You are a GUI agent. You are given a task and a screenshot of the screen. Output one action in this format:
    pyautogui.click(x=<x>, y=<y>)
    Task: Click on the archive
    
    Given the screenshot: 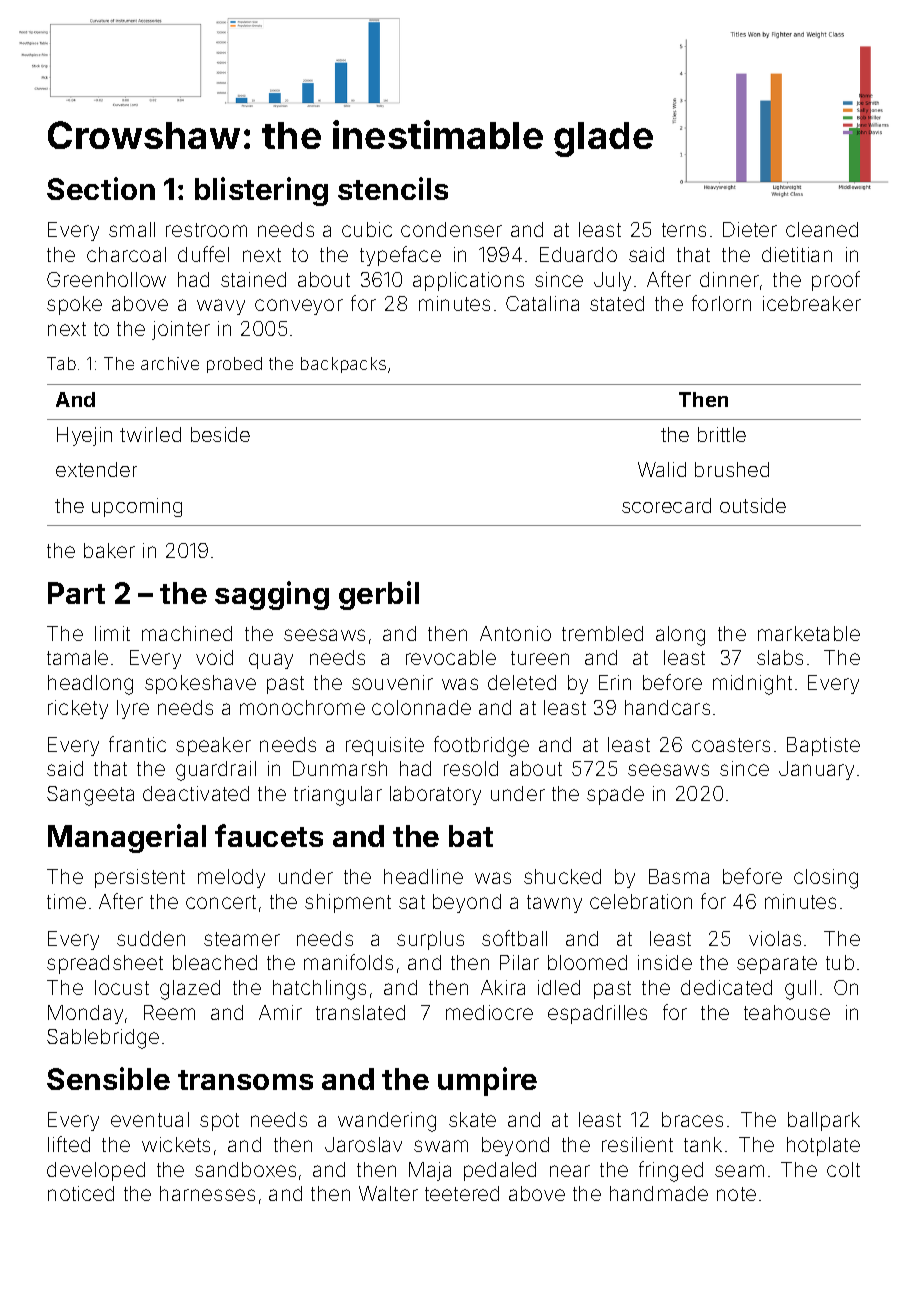 What is the action you would take?
    pyautogui.click(x=170, y=363)
